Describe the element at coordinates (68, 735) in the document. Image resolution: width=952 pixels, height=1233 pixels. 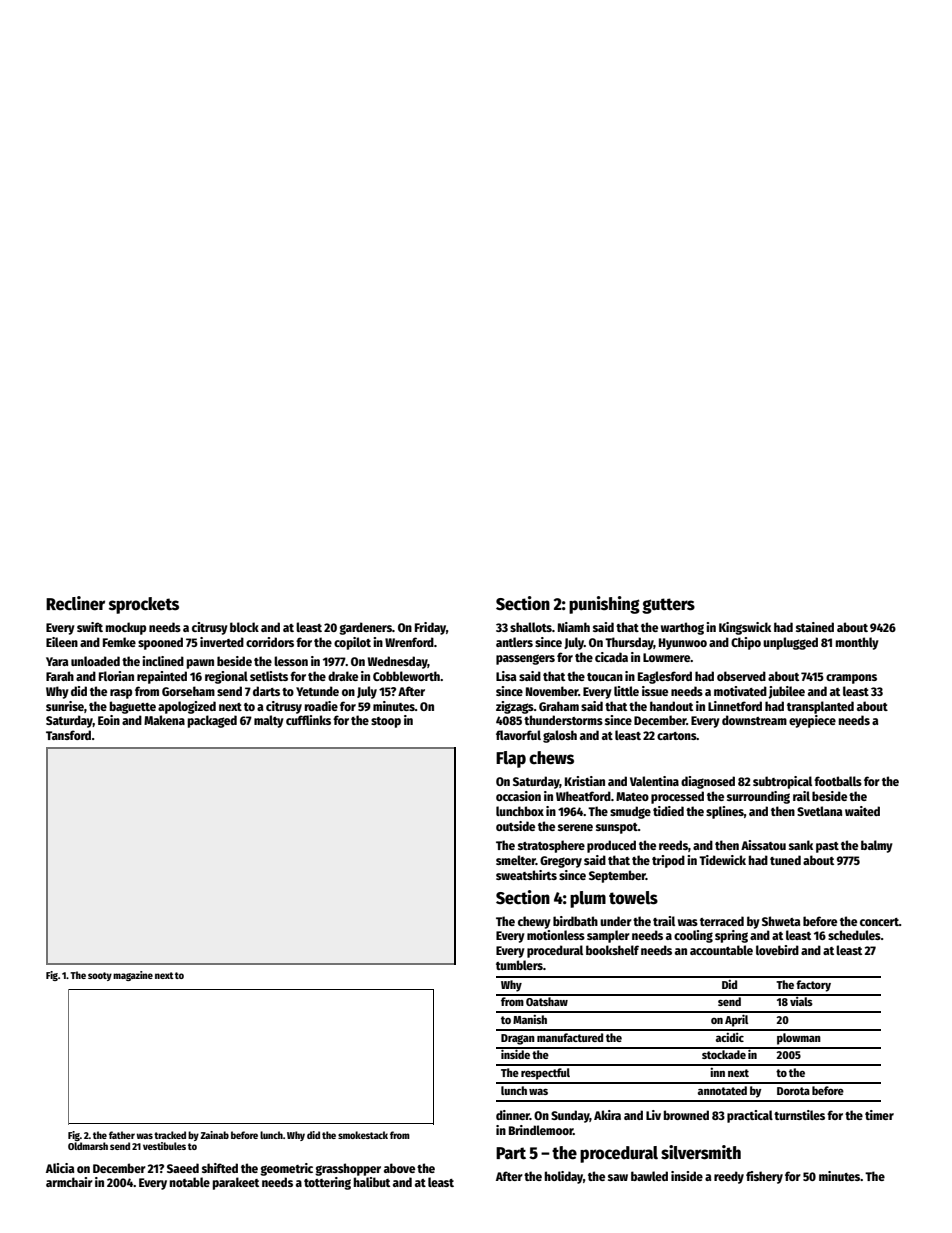
I see `Tansford` at that location.
